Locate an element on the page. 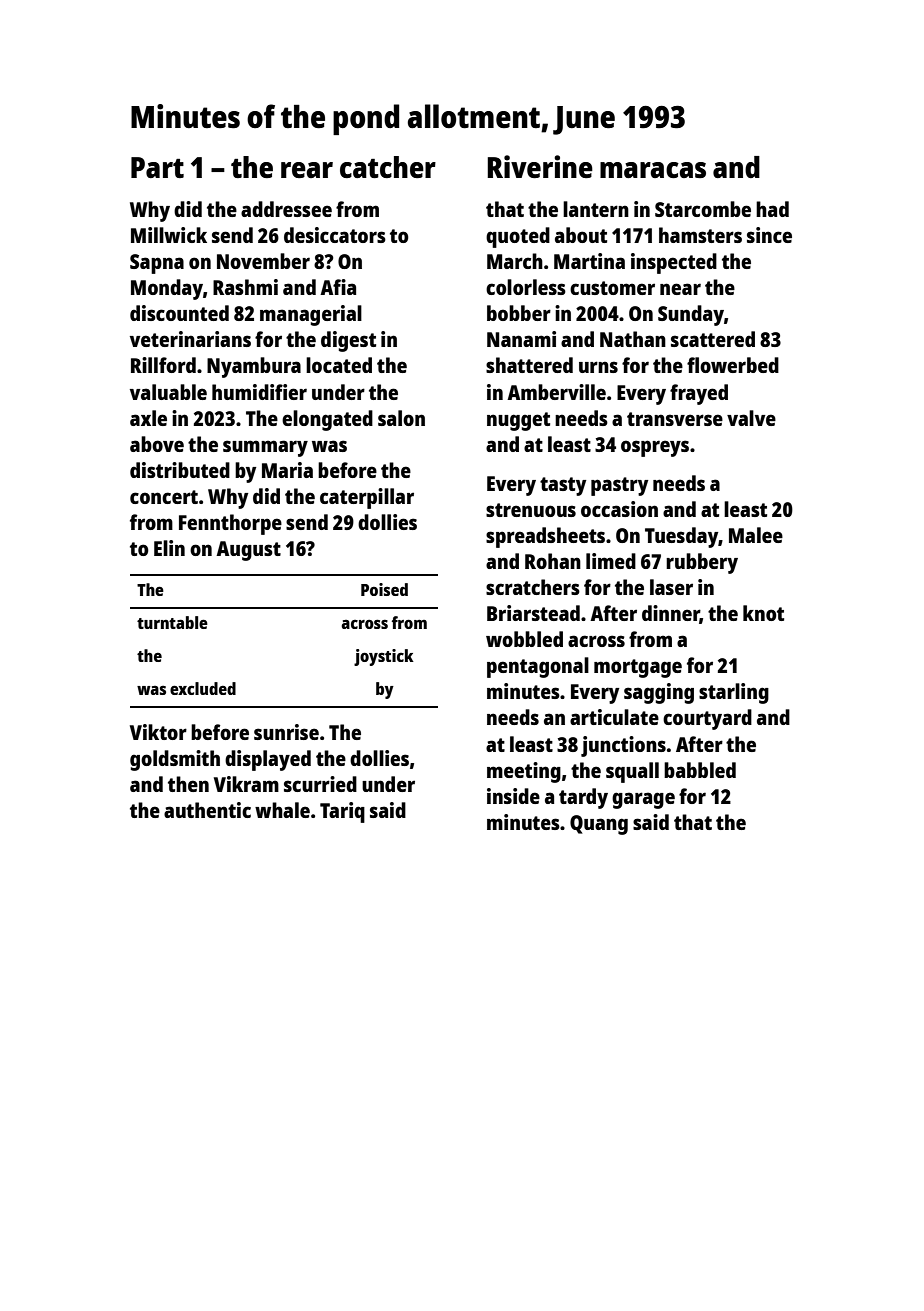 This document has height=1311, width=924. desiccators is located at coordinates (335, 235).
